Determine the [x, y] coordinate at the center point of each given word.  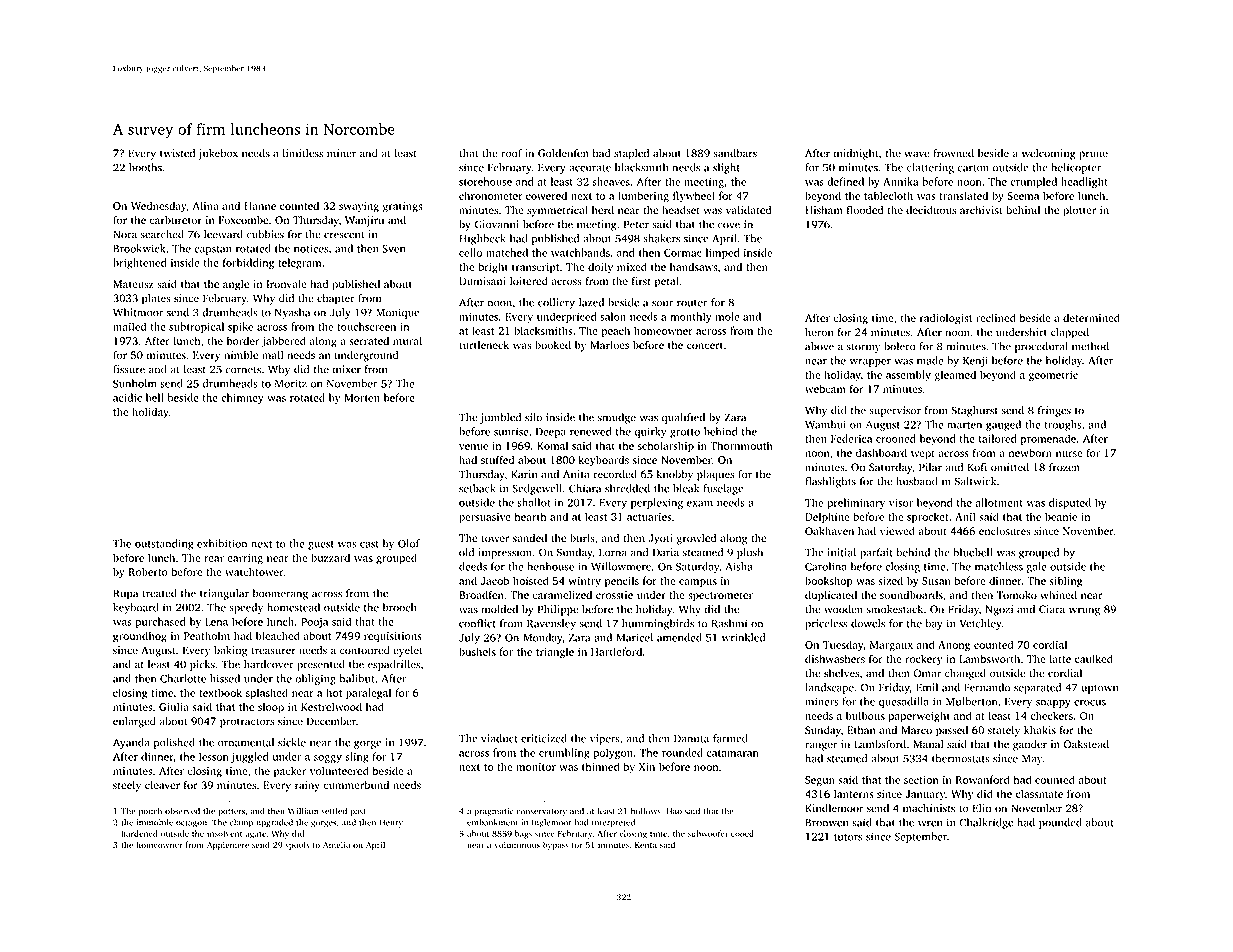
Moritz [291, 383]
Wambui [825, 424]
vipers [605, 739]
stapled [631, 154]
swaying [359, 207]
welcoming [1048, 154]
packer [290, 772]
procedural [1041, 347]
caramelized [562, 594]
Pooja [314, 623]
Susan [936, 581]
